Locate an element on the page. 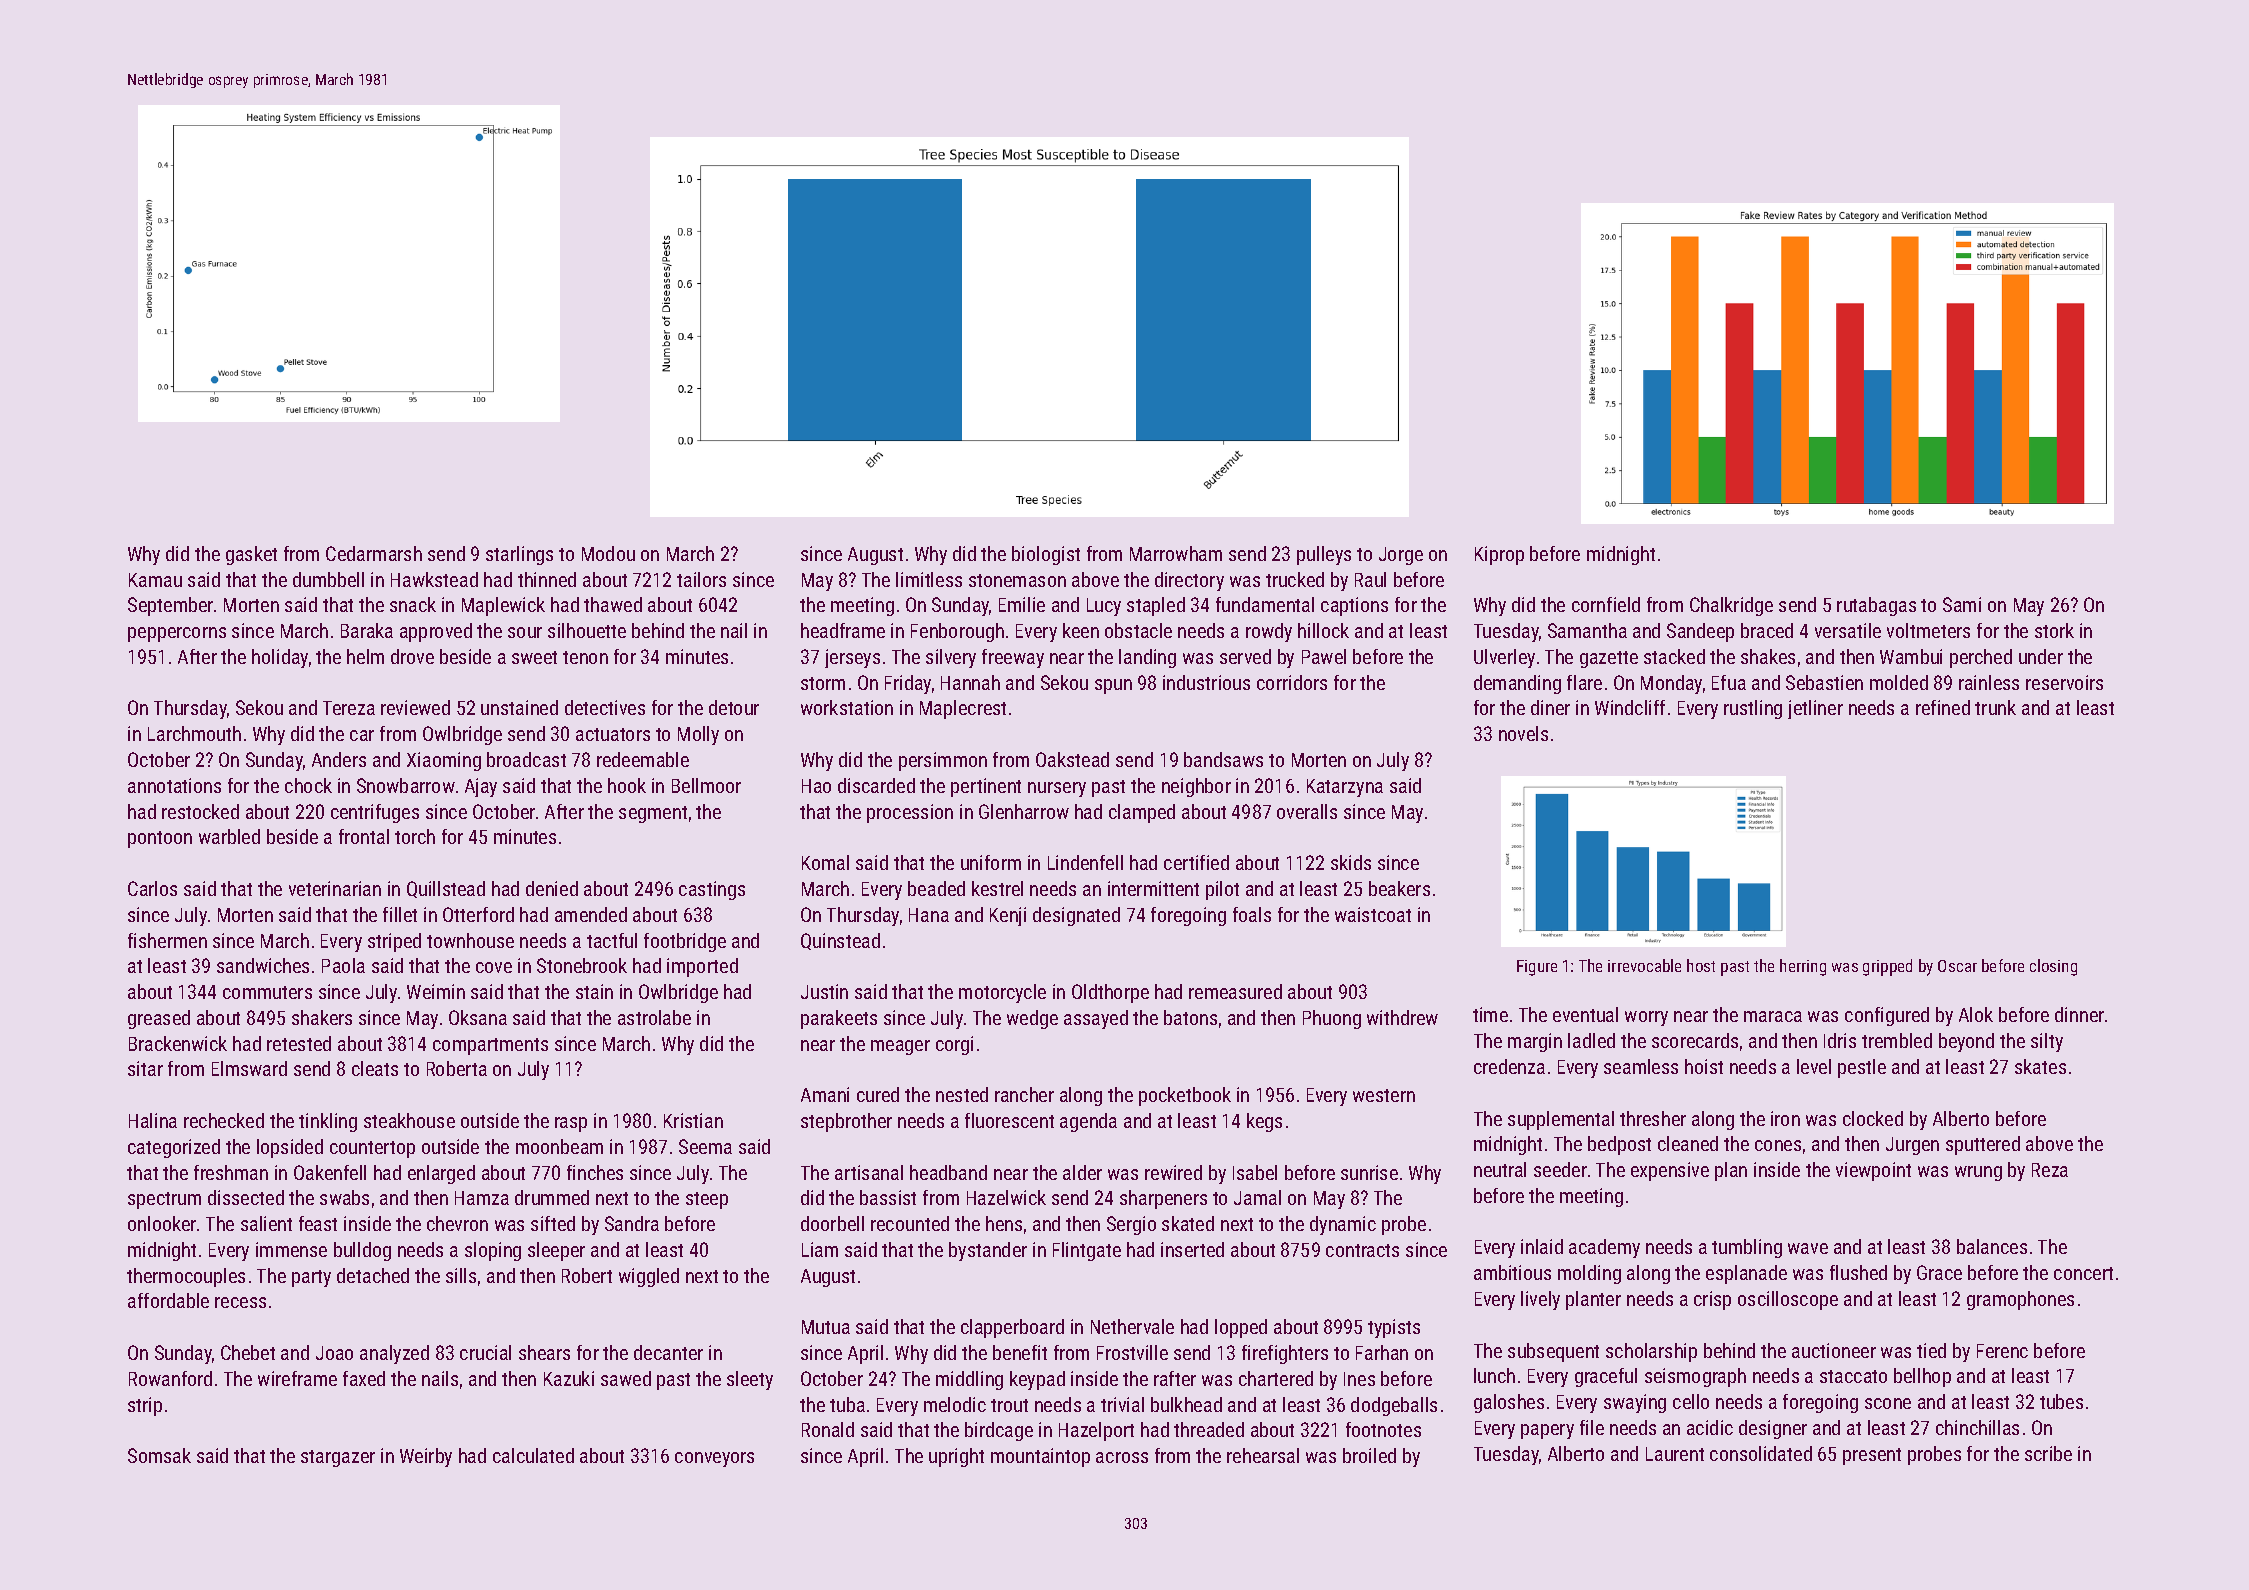  tuba is located at coordinates (847, 1404).
